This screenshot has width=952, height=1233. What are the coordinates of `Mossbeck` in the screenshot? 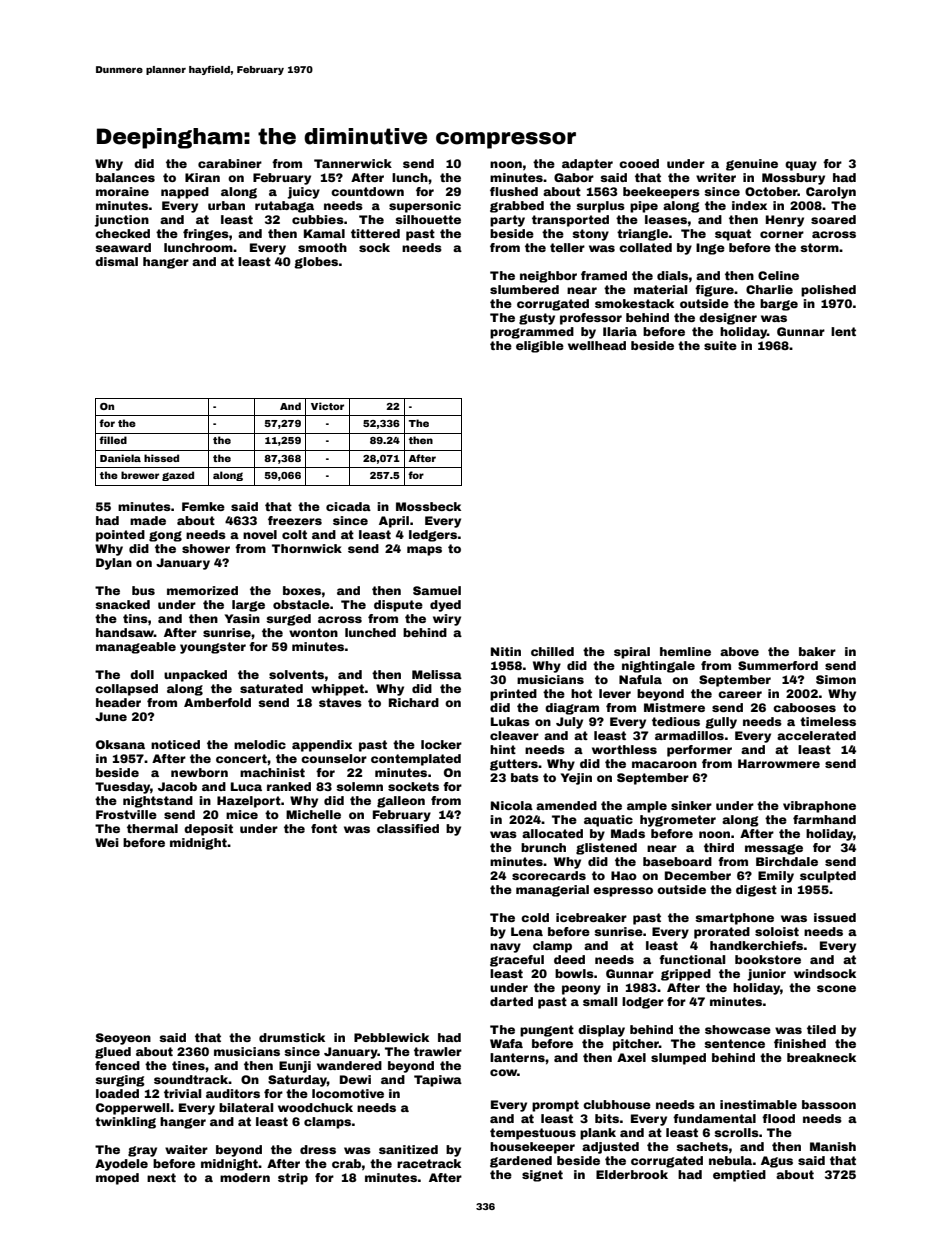 It's located at (428, 506).
